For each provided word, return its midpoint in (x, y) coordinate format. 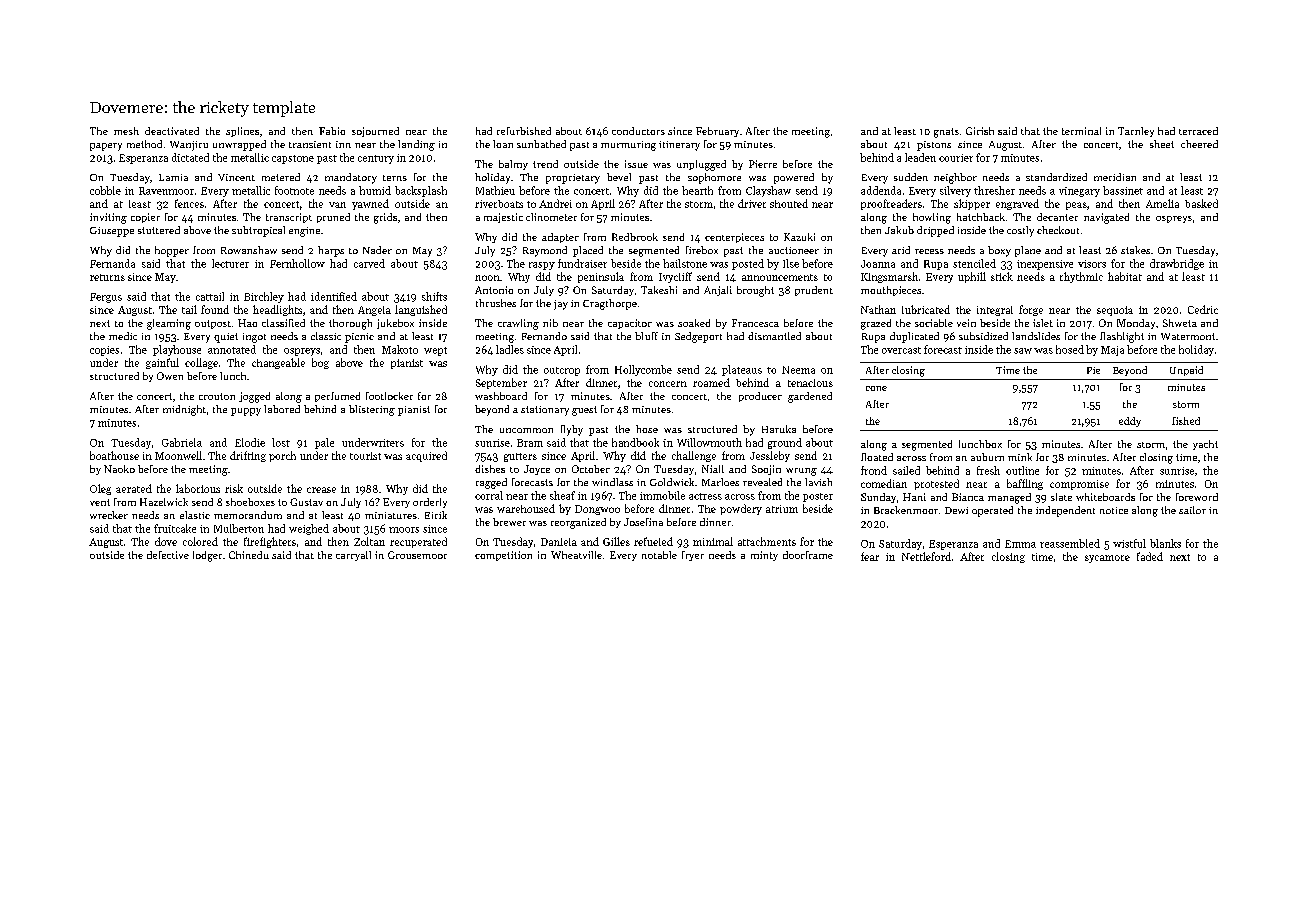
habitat (1125, 276)
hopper (172, 251)
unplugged (701, 165)
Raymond (545, 251)
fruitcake (175, 528)
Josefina (643, 522)
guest (584, 411)
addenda (881, 190)
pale (324, 443)
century (376, 159)
